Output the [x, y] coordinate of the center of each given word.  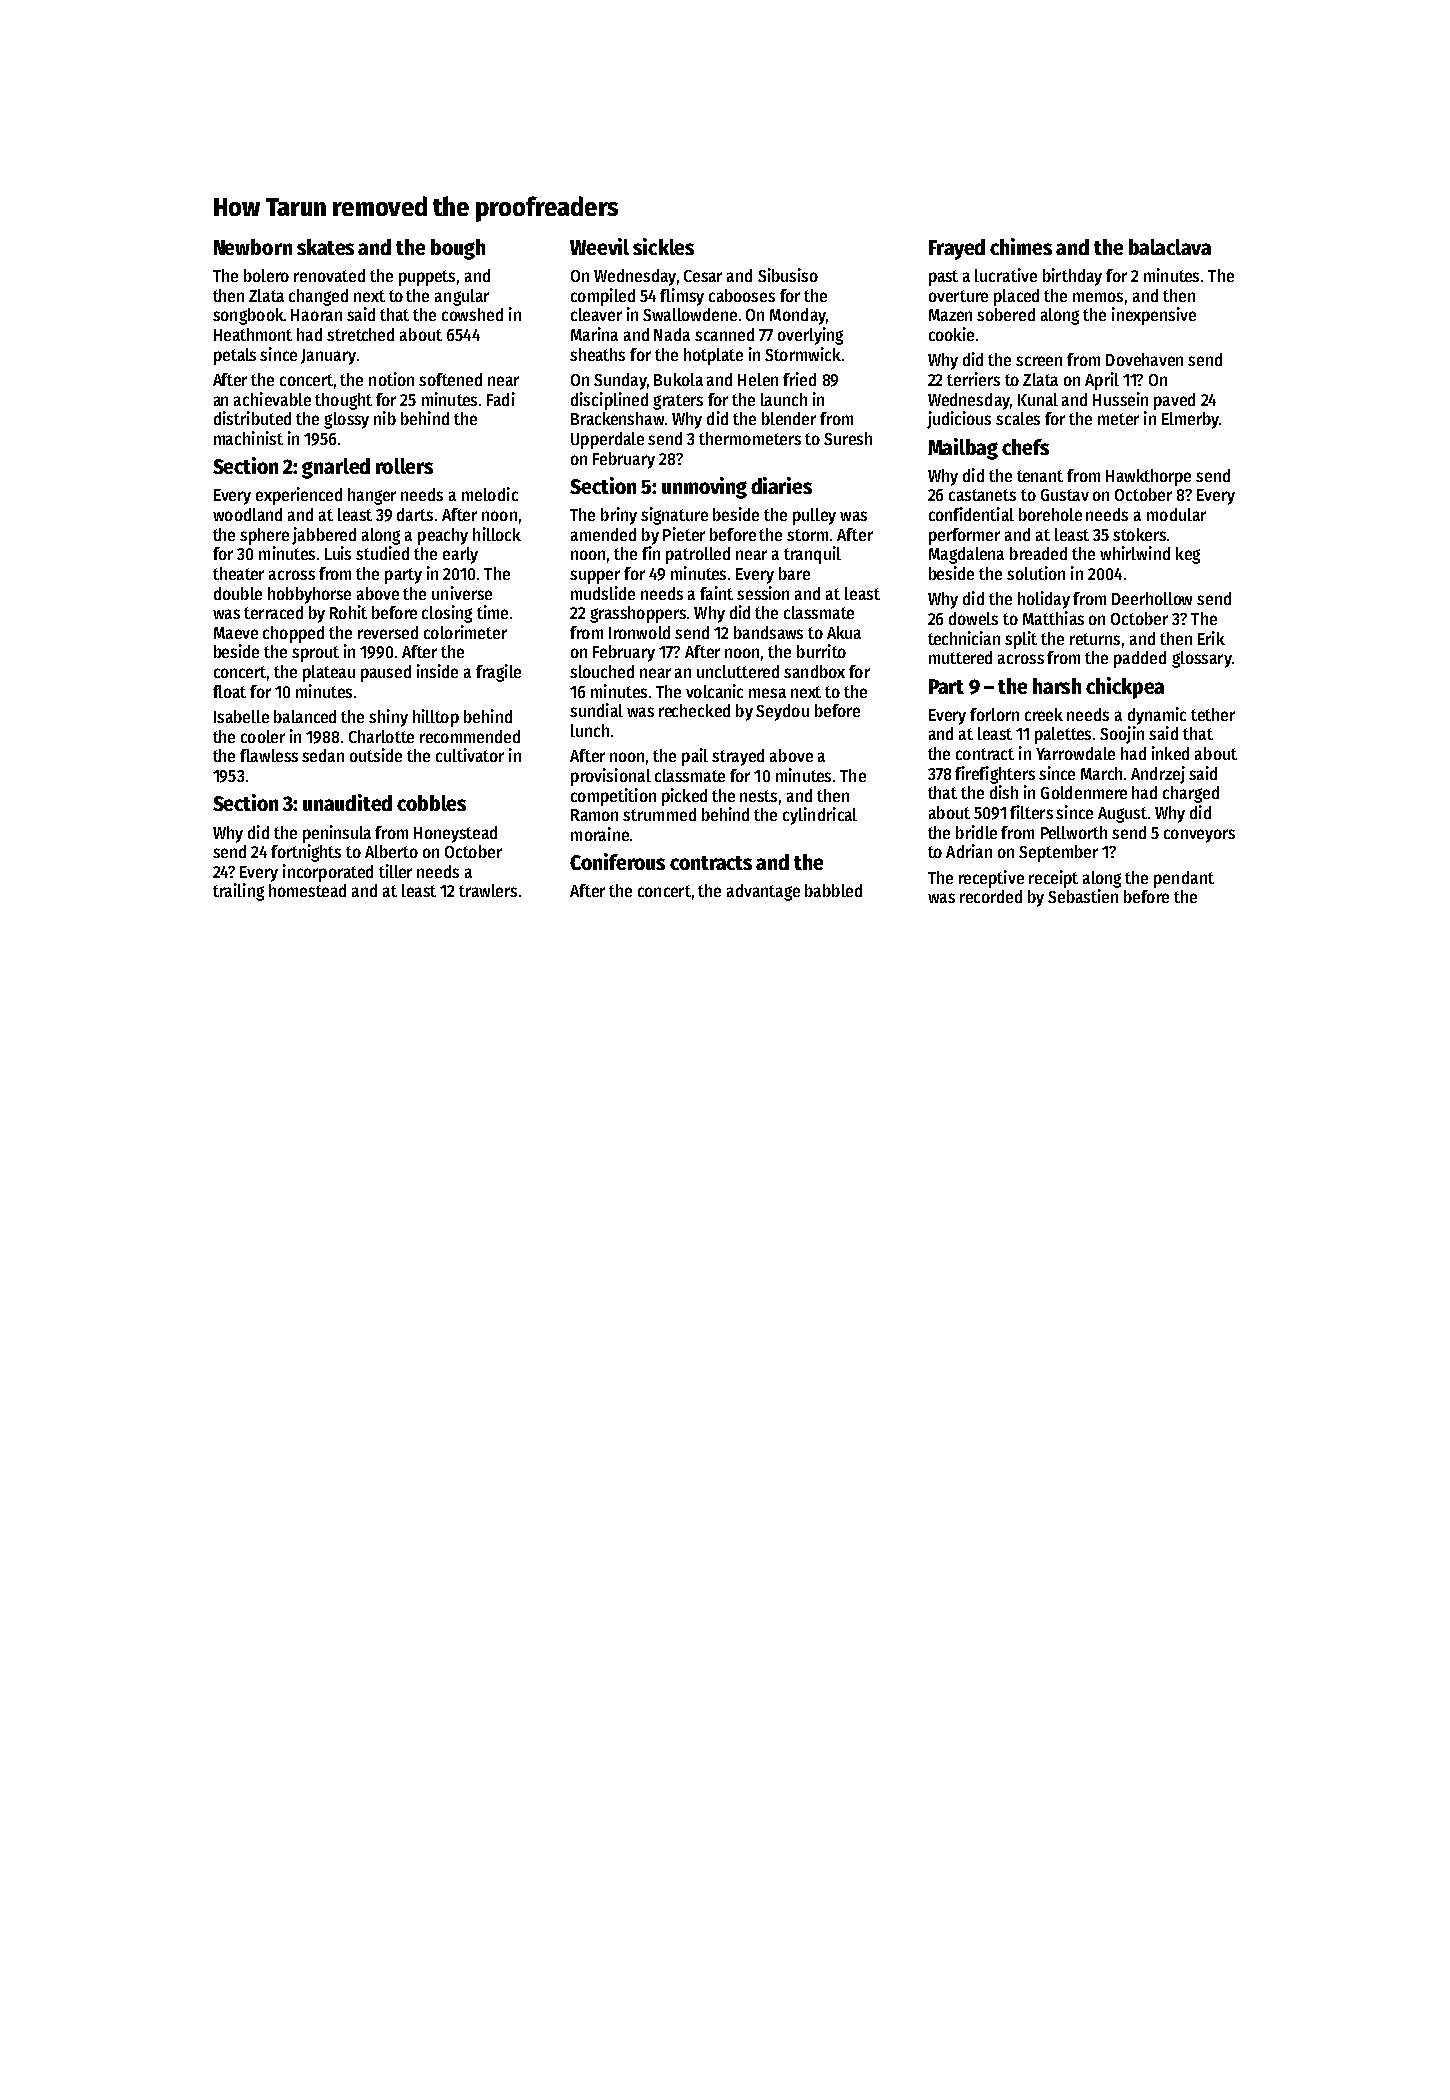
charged [1191, 794]
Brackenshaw [617, 418]
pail [695, 757]
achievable [272, 399]
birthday [1072, 277]
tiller [395, 871]
